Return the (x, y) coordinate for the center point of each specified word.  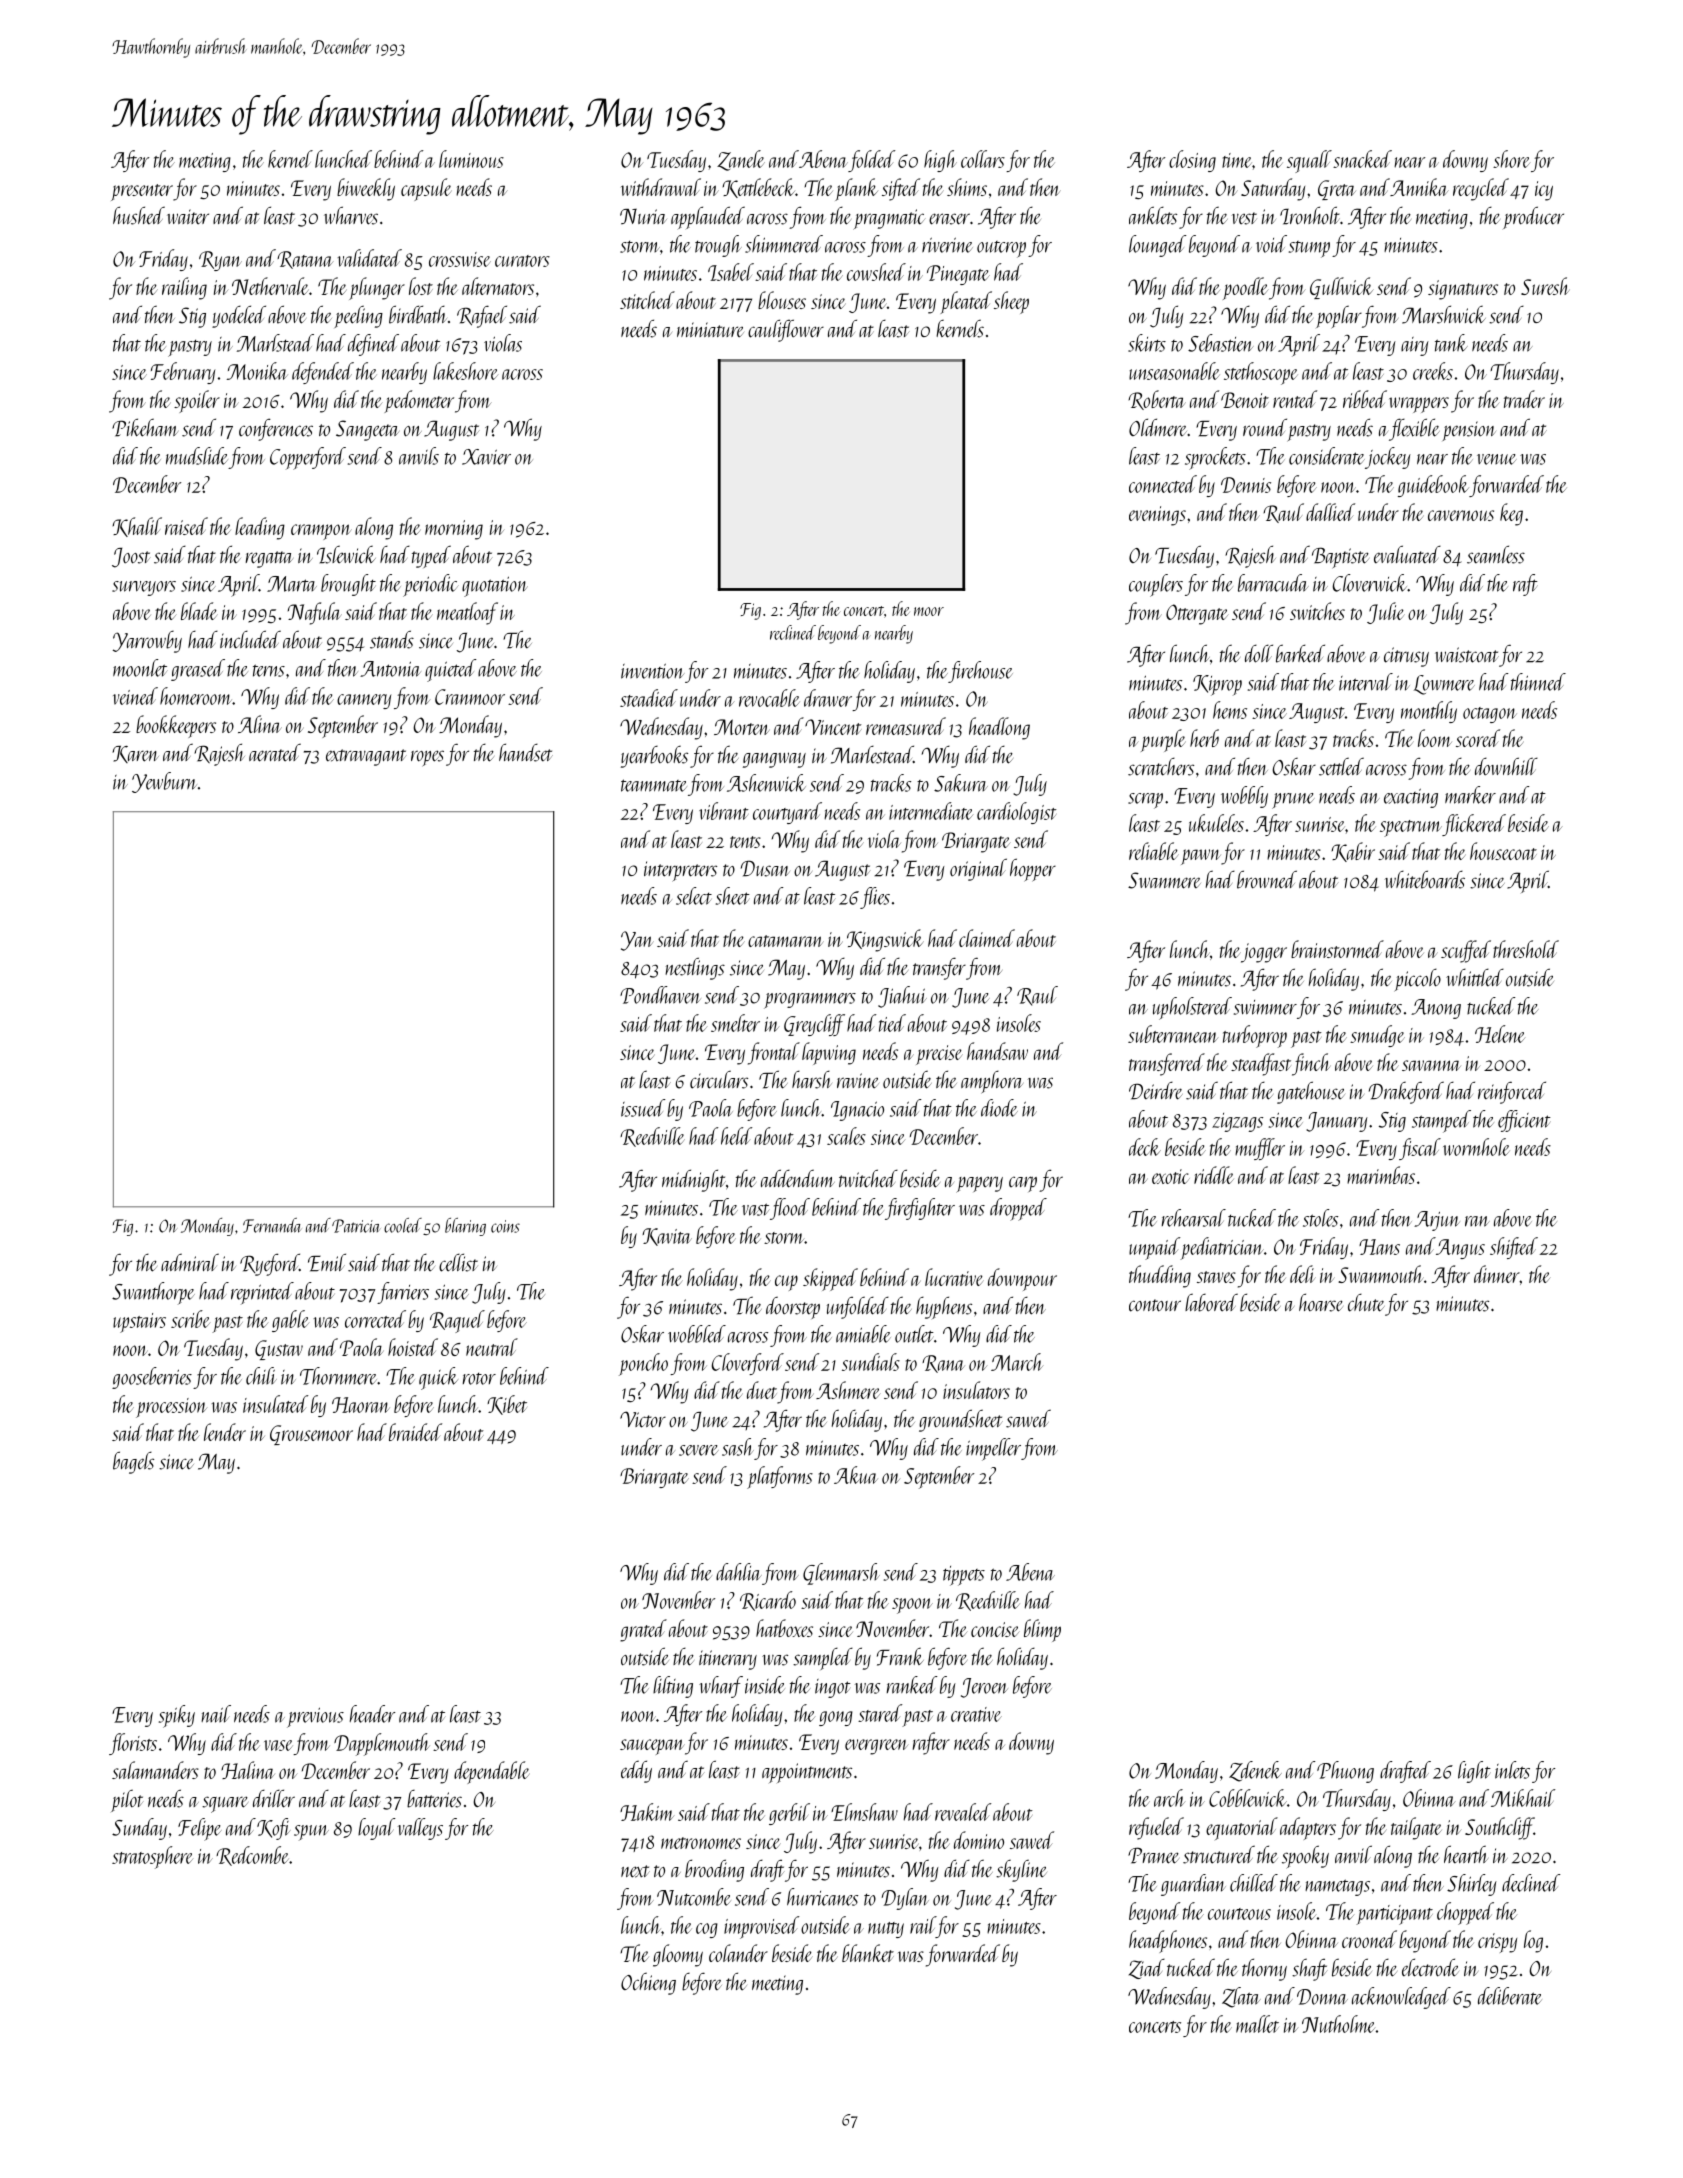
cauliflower (786, 330)
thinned (1538, 682)
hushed (139, 215)
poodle (1245, 288)
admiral (190, 1262)
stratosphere (152, 1857)
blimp (1042, 1630)
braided (415, 1432)
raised (186, 526)
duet (762, 1390)
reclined (793, 632)
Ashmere (848, 1390)
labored (1211, 1302)
